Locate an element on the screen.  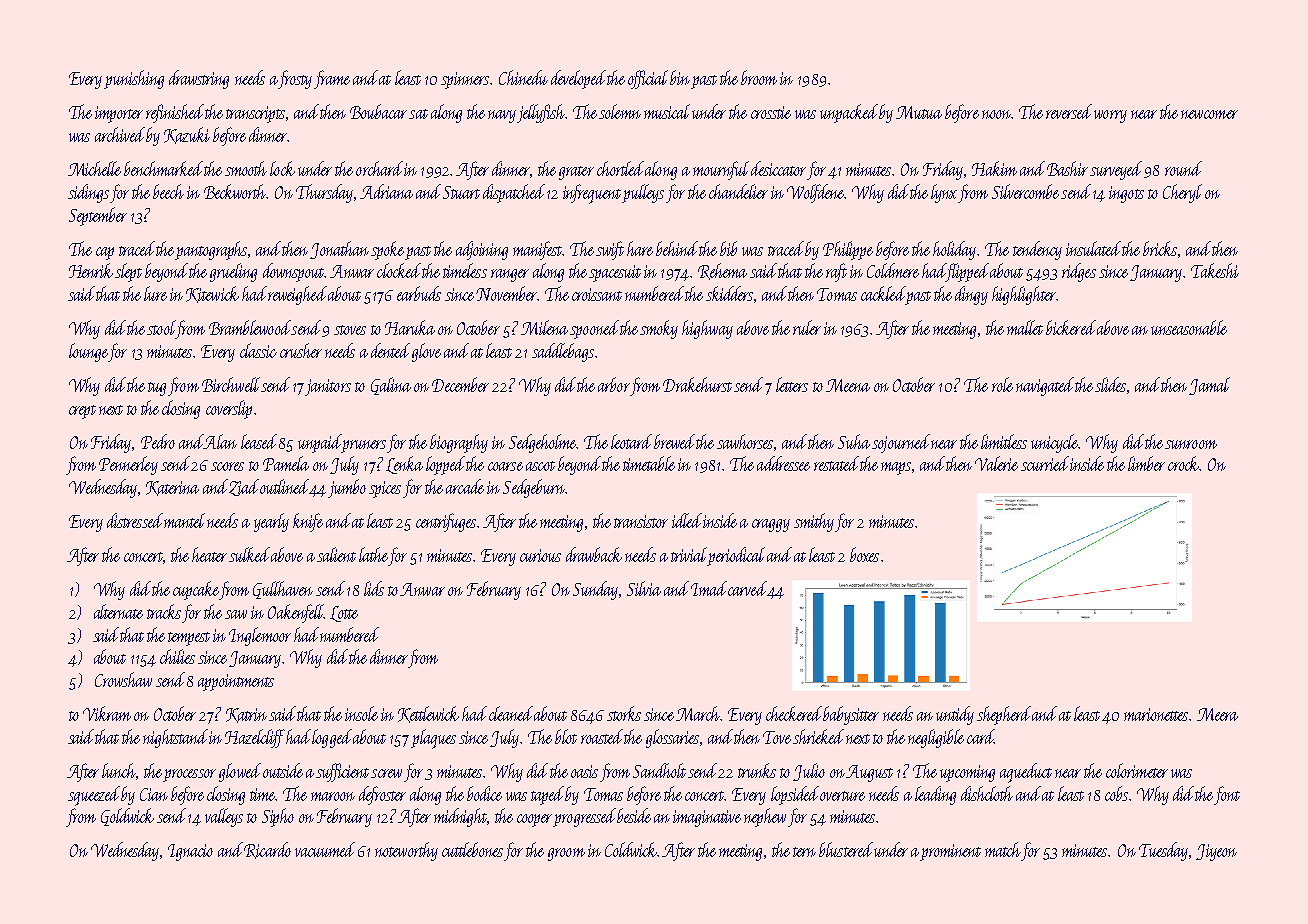
bricks is located at coordinates (1160, 248).
